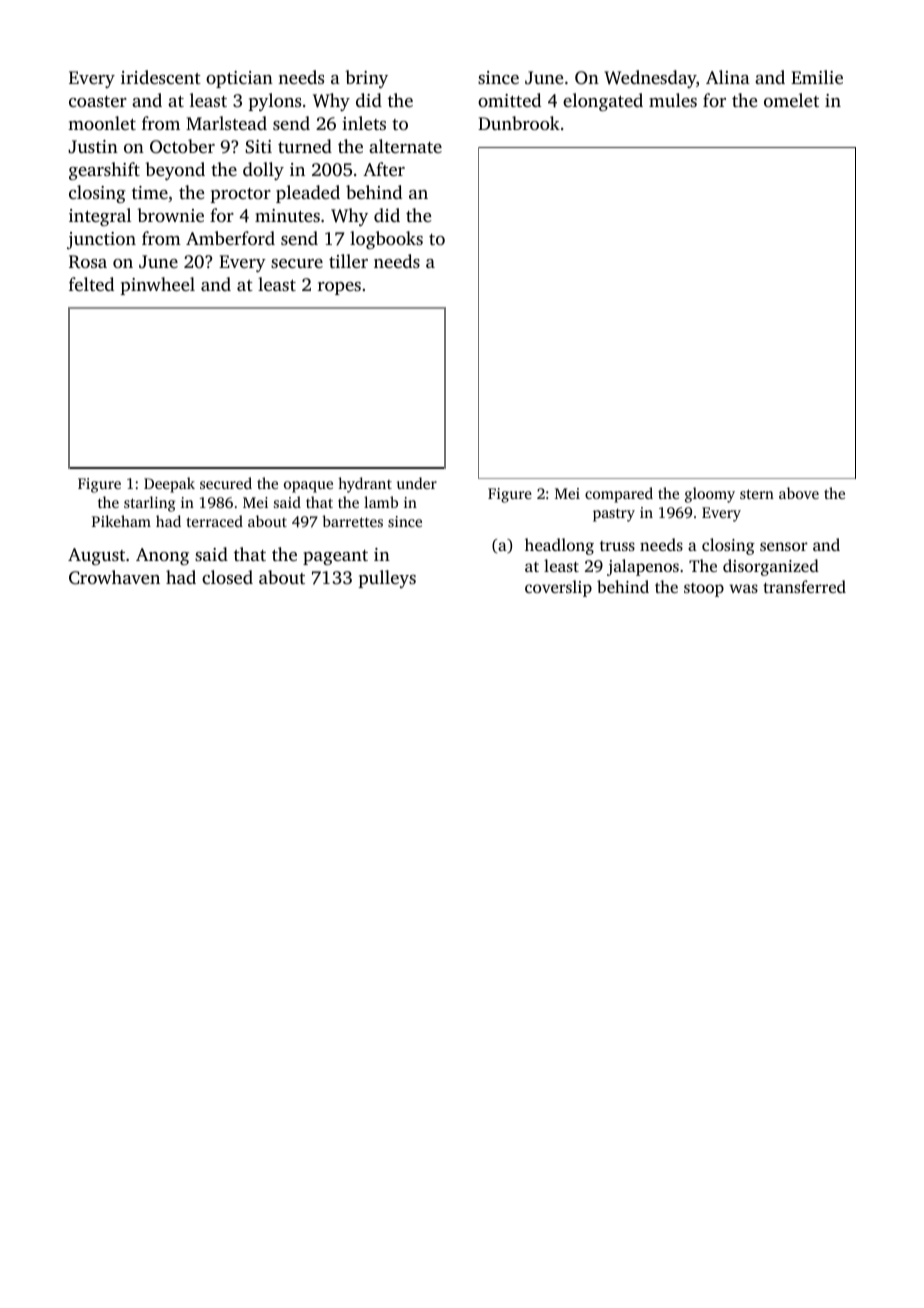 This image has width=924, height=1308. Describe the element at coordinates (614, 515) in the image. I see `pastry` at that location.
